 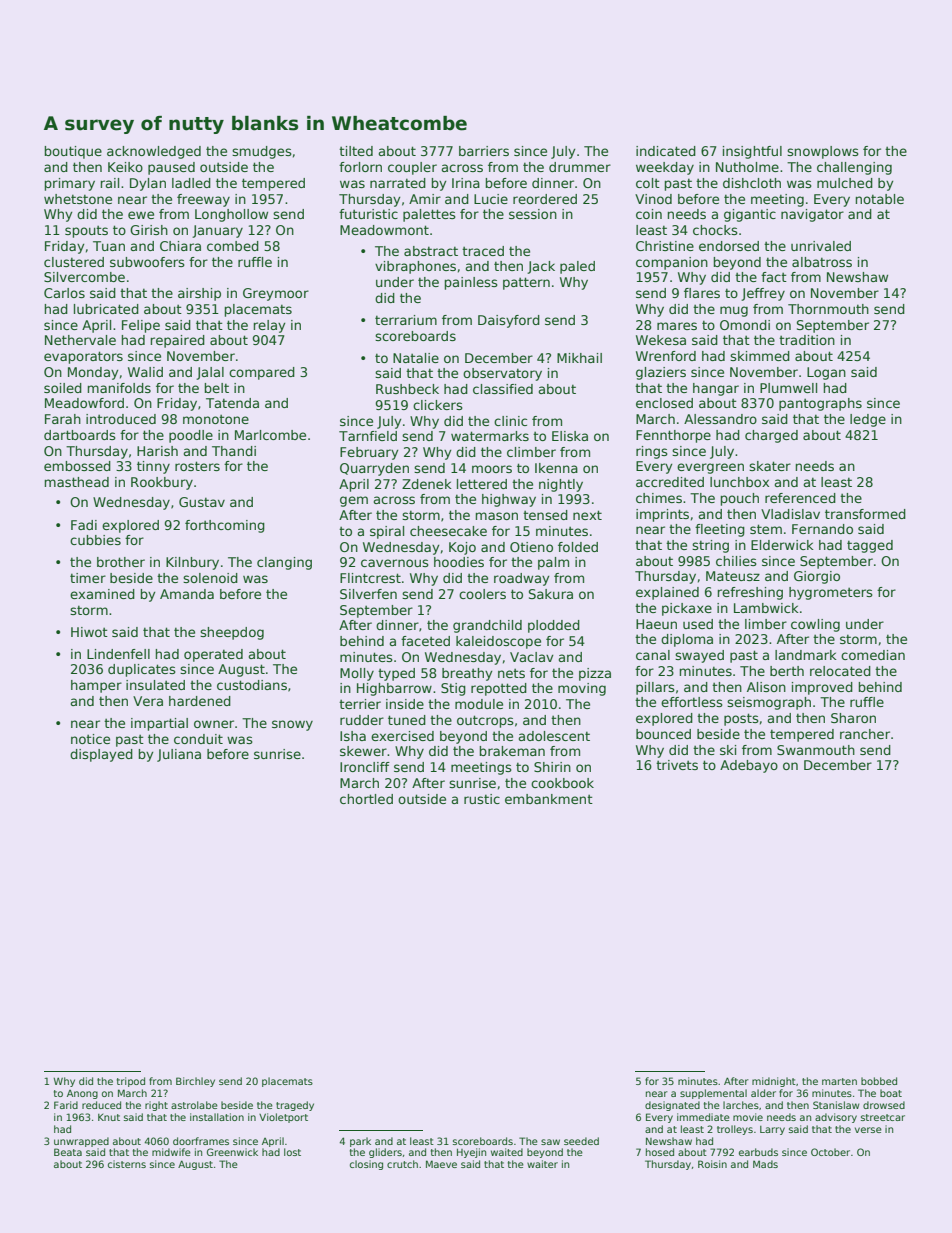 I want to click on Highbarrow, so click(x=394, y=689).
